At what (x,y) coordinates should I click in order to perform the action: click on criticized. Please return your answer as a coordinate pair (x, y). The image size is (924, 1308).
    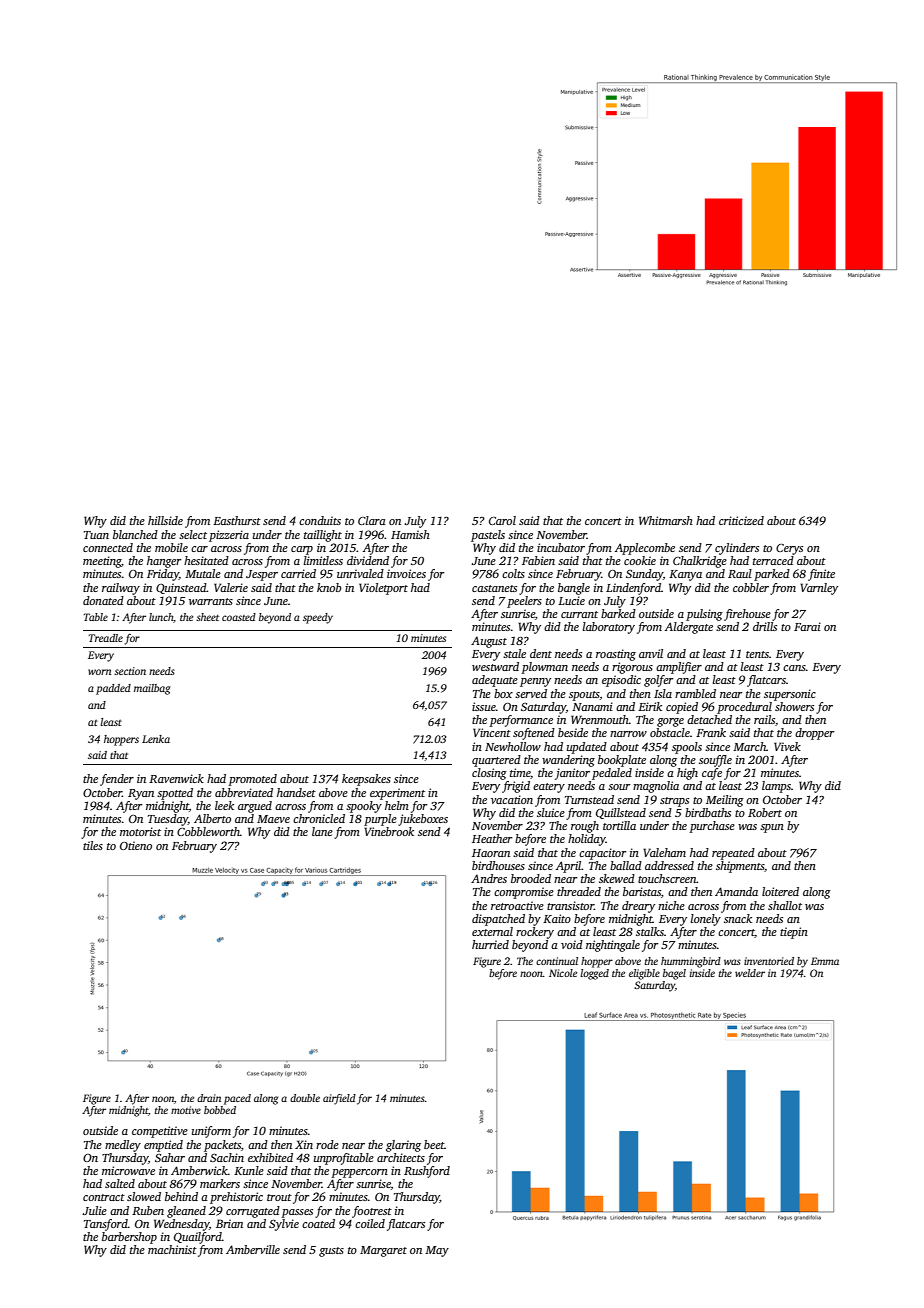
    Looking at the image, I should click on (741, 520).
